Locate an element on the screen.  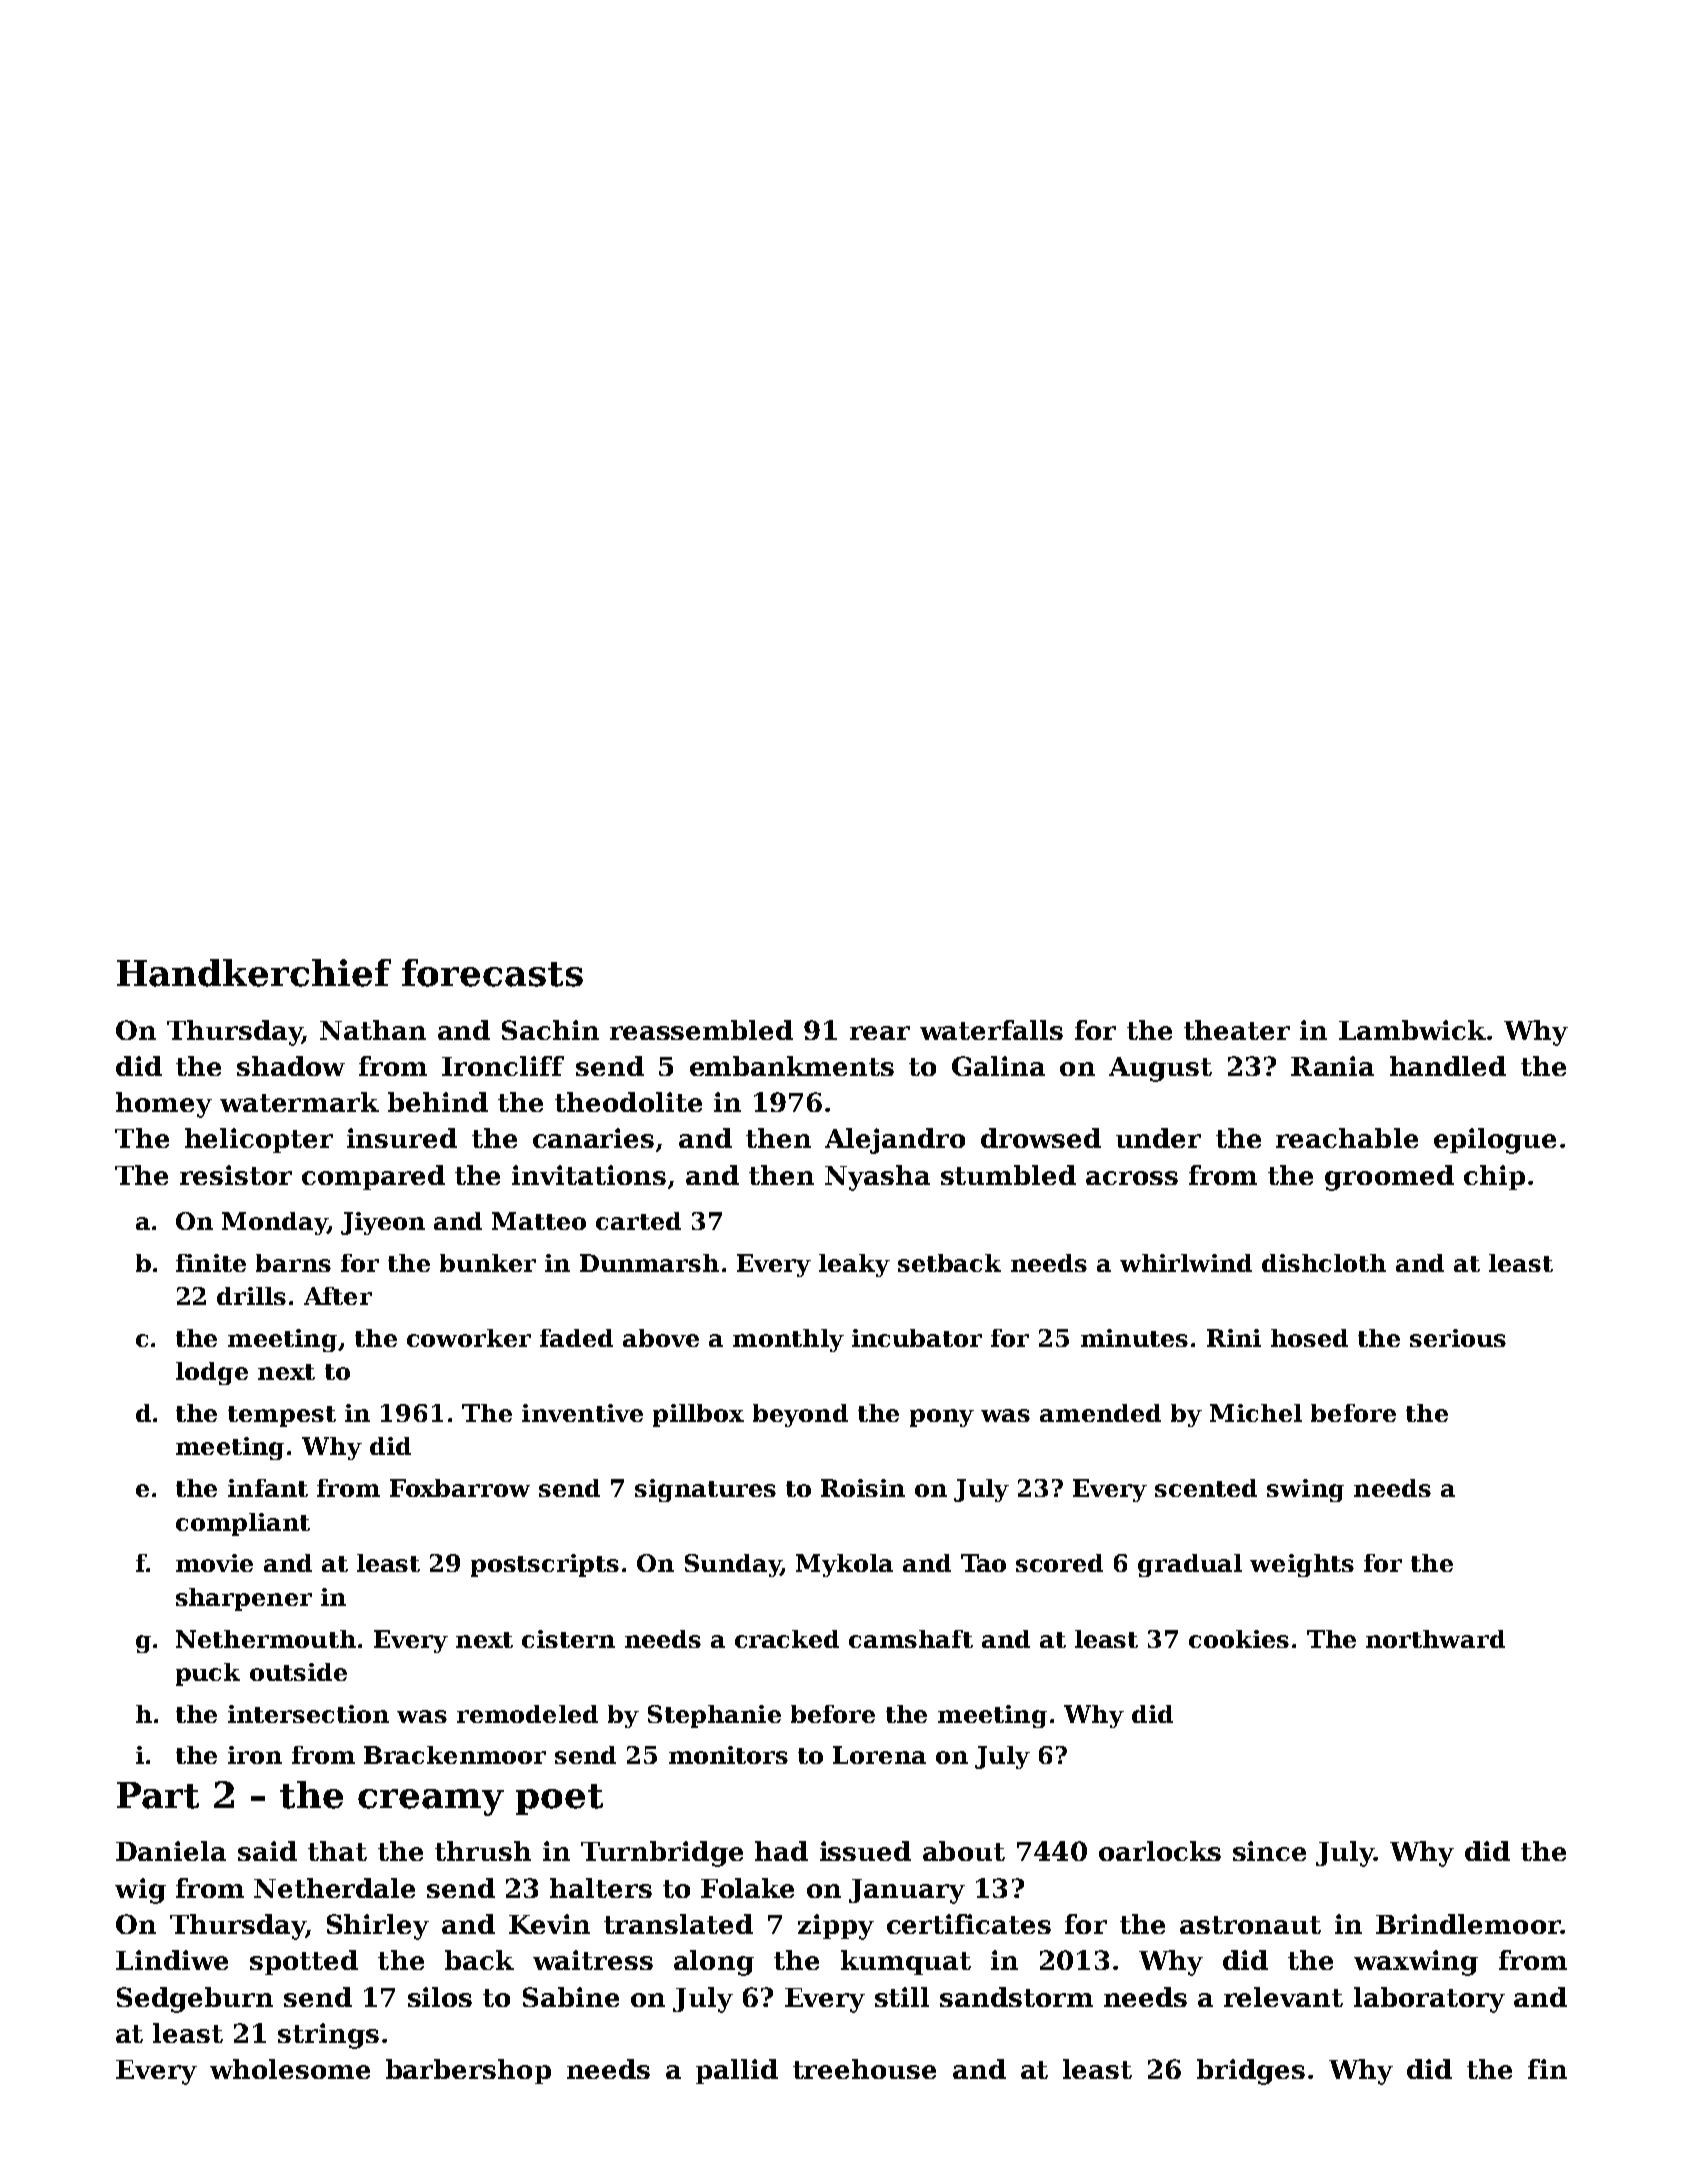
forecasts is located at coordinates (492, 973).
